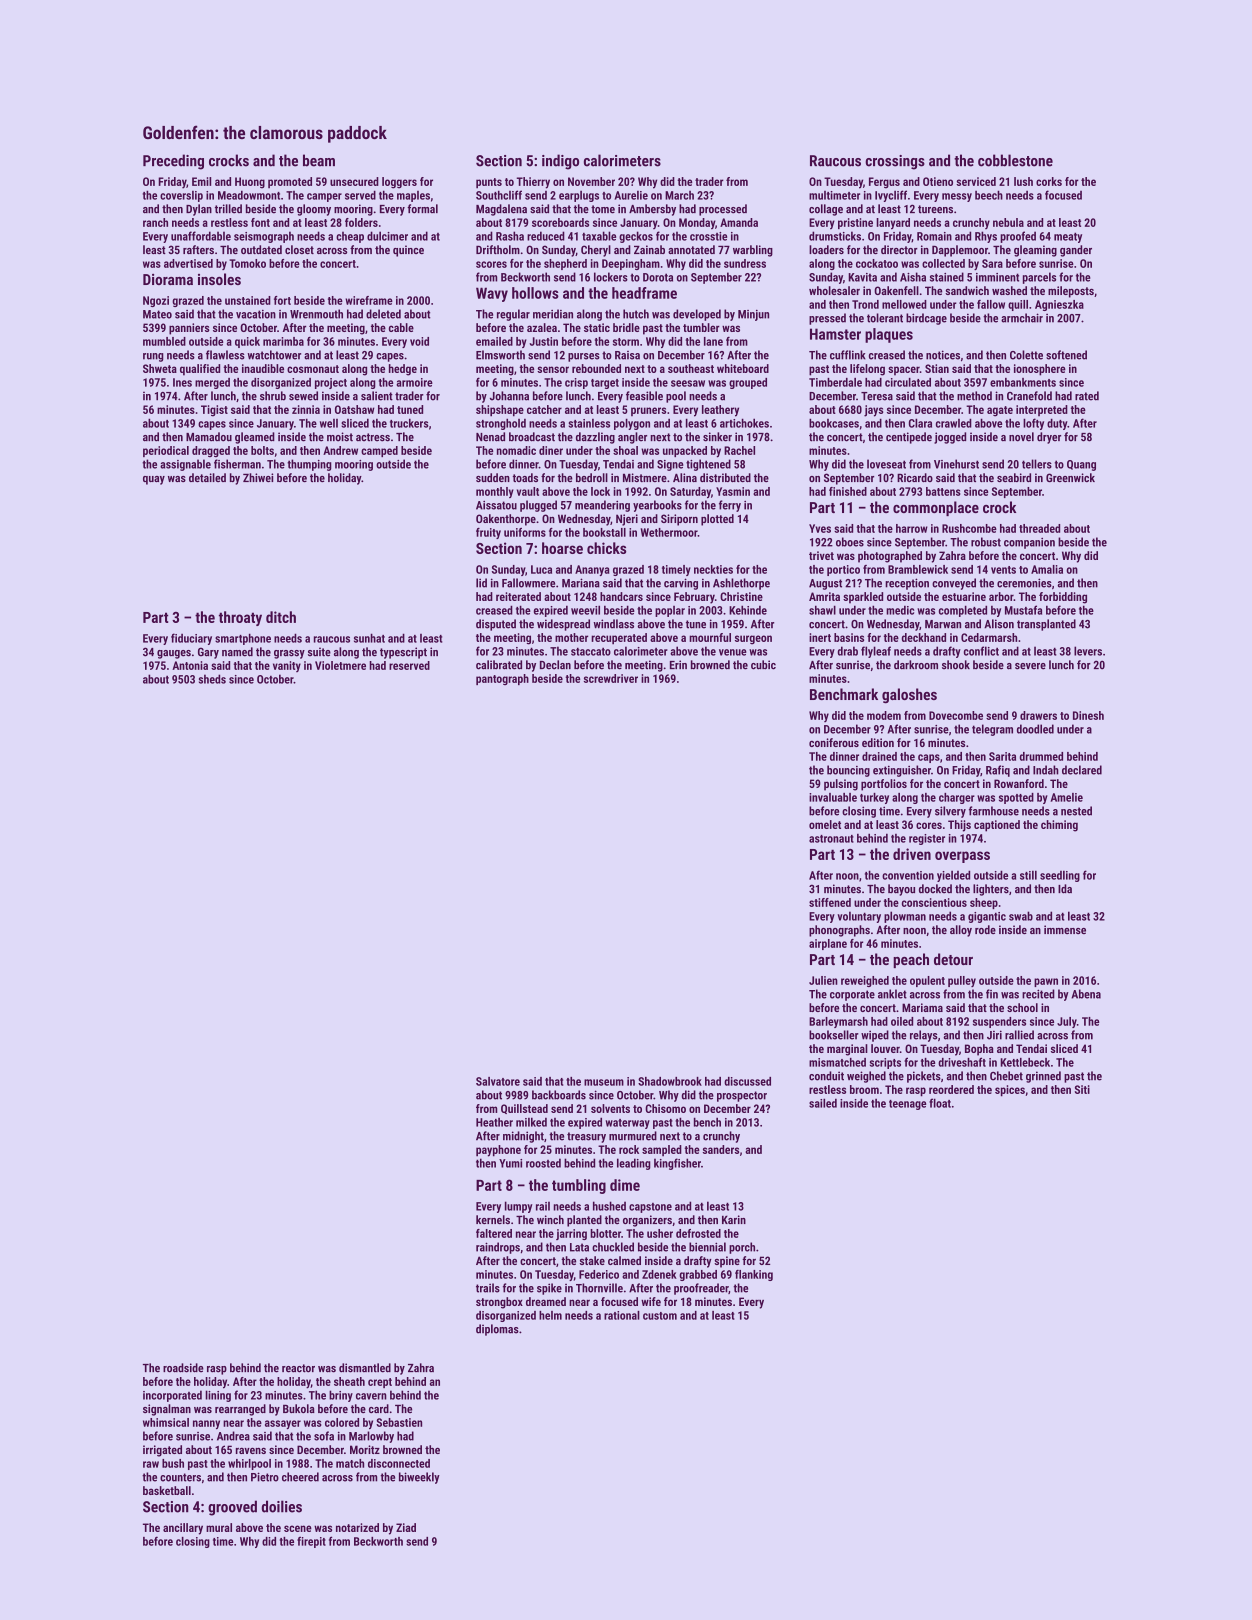 The height and width of the screenshot is (1620, 1252). Describe the element at coordinates (823, 980) in the screenshot. I see `Julien` at that location.
